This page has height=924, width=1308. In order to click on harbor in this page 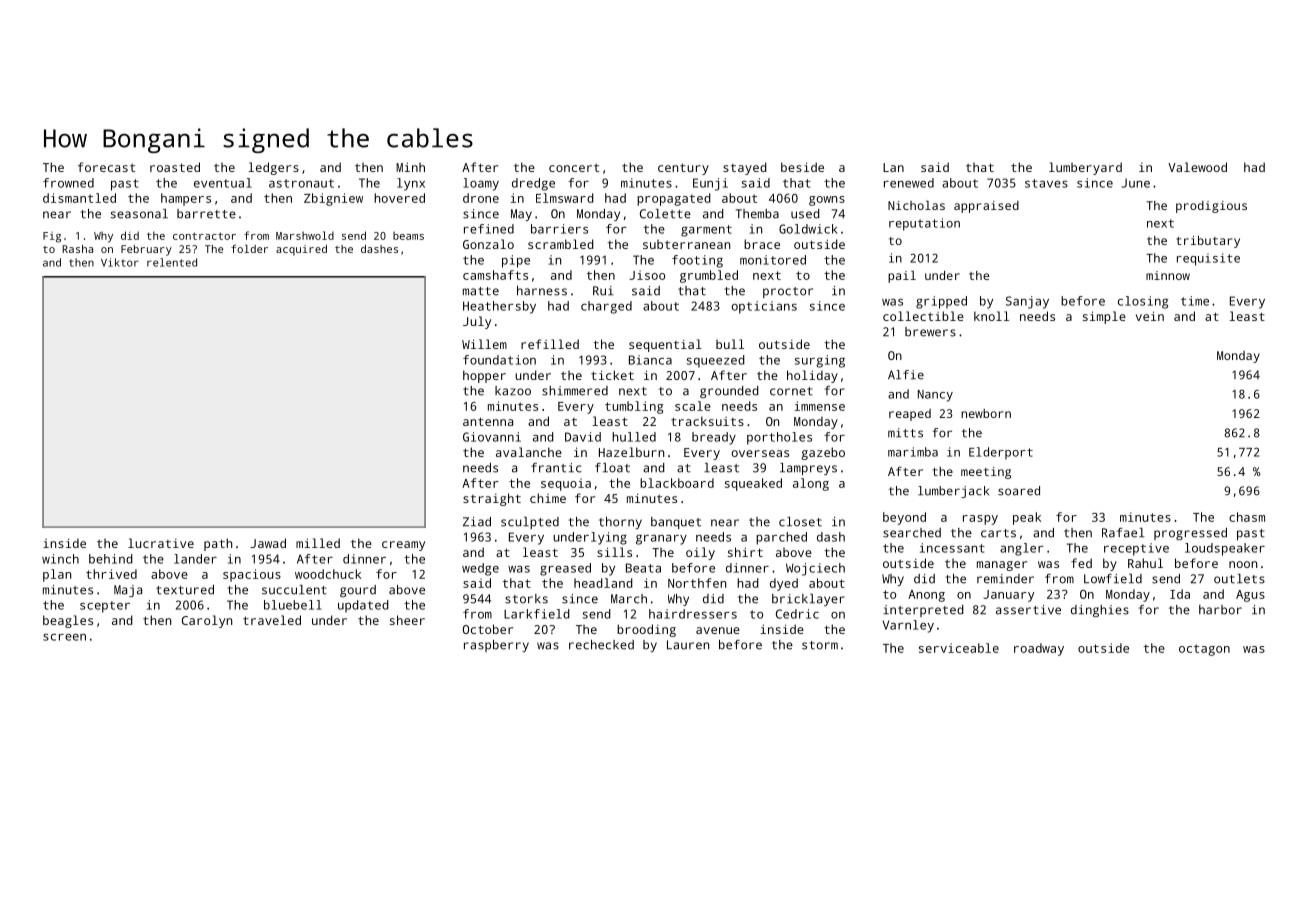, I will do `click(1220, 610)`.
